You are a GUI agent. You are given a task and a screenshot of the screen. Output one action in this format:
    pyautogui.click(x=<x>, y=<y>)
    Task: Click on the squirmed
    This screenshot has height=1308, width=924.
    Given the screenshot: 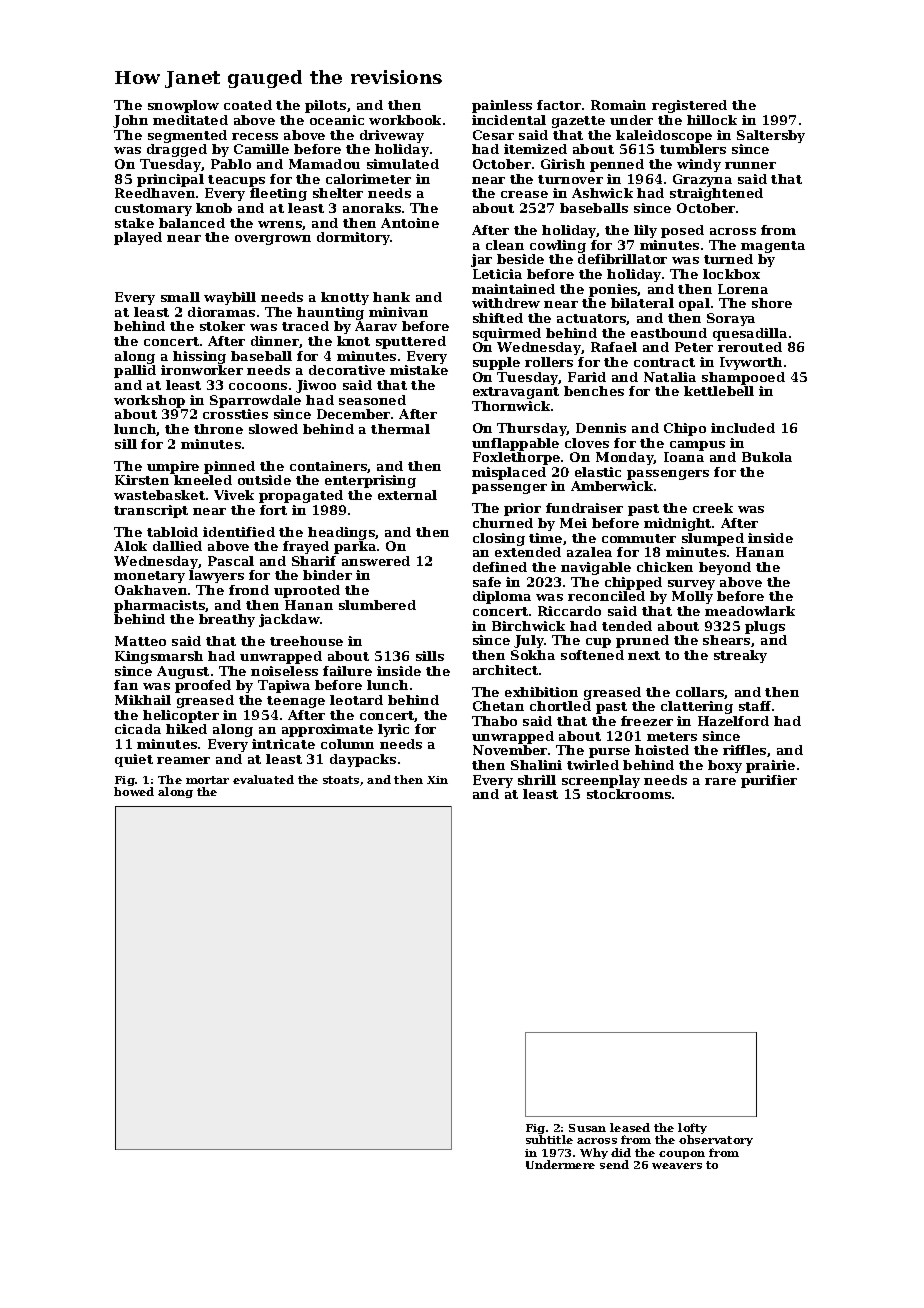 What is the action you would take?
    pyautogui.click(x=507, y=334)
